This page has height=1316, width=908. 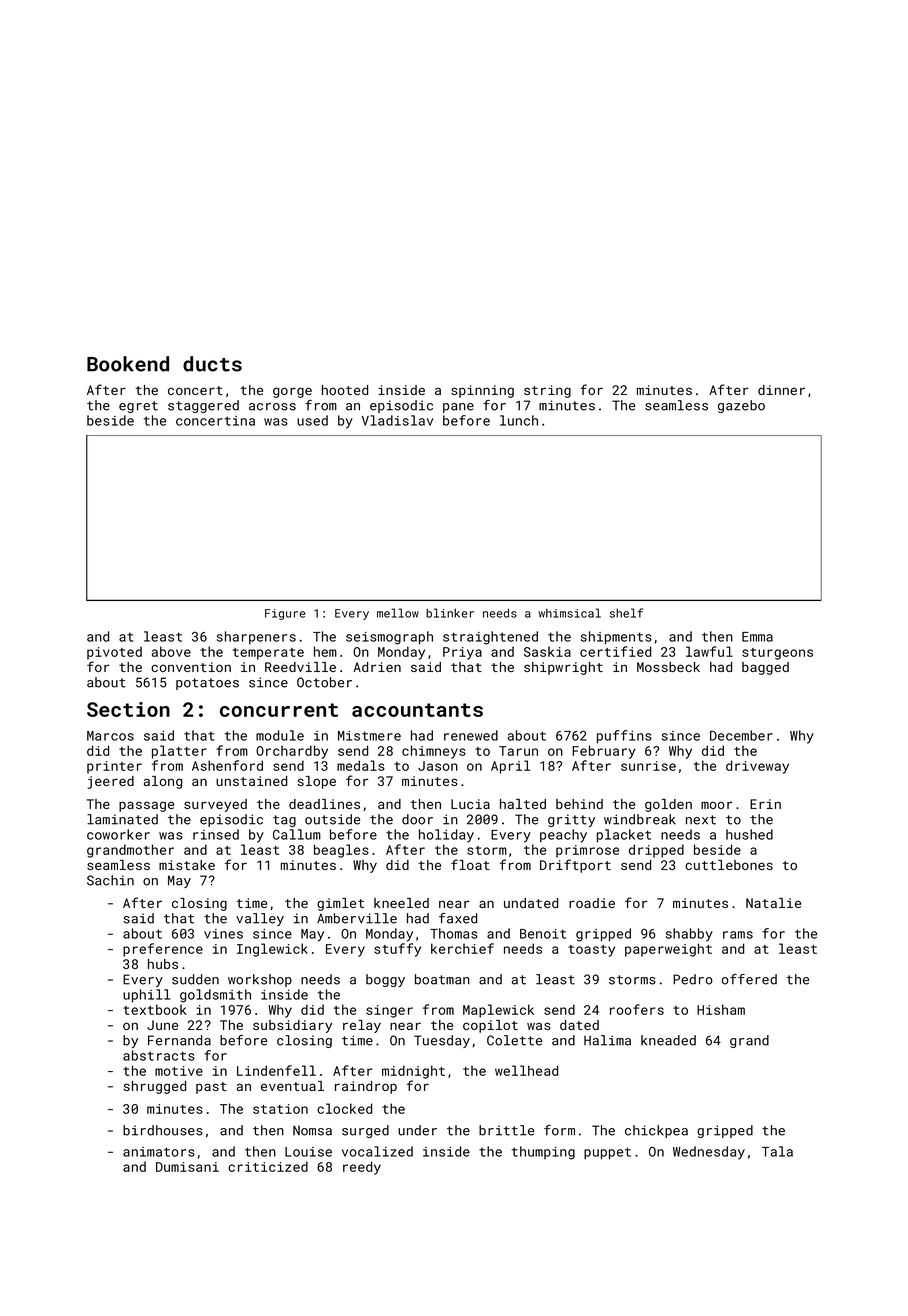 What do you see at coordinates (442, 979) in the page?
I see `boatman` at bounding box center [442, 979].
